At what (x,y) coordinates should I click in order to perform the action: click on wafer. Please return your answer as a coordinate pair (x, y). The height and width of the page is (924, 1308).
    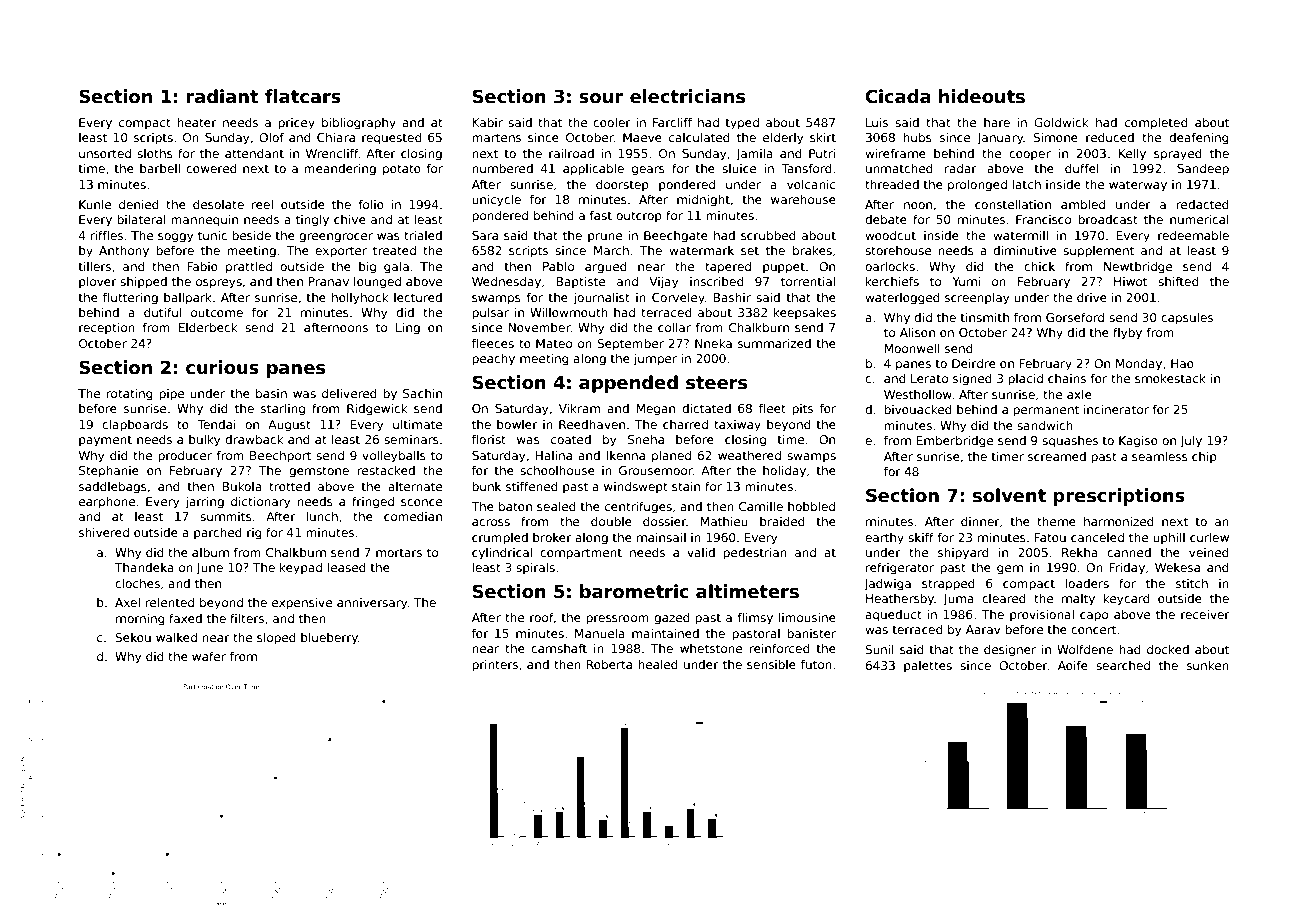
    Looking at the image, I should click on (209, 656).
